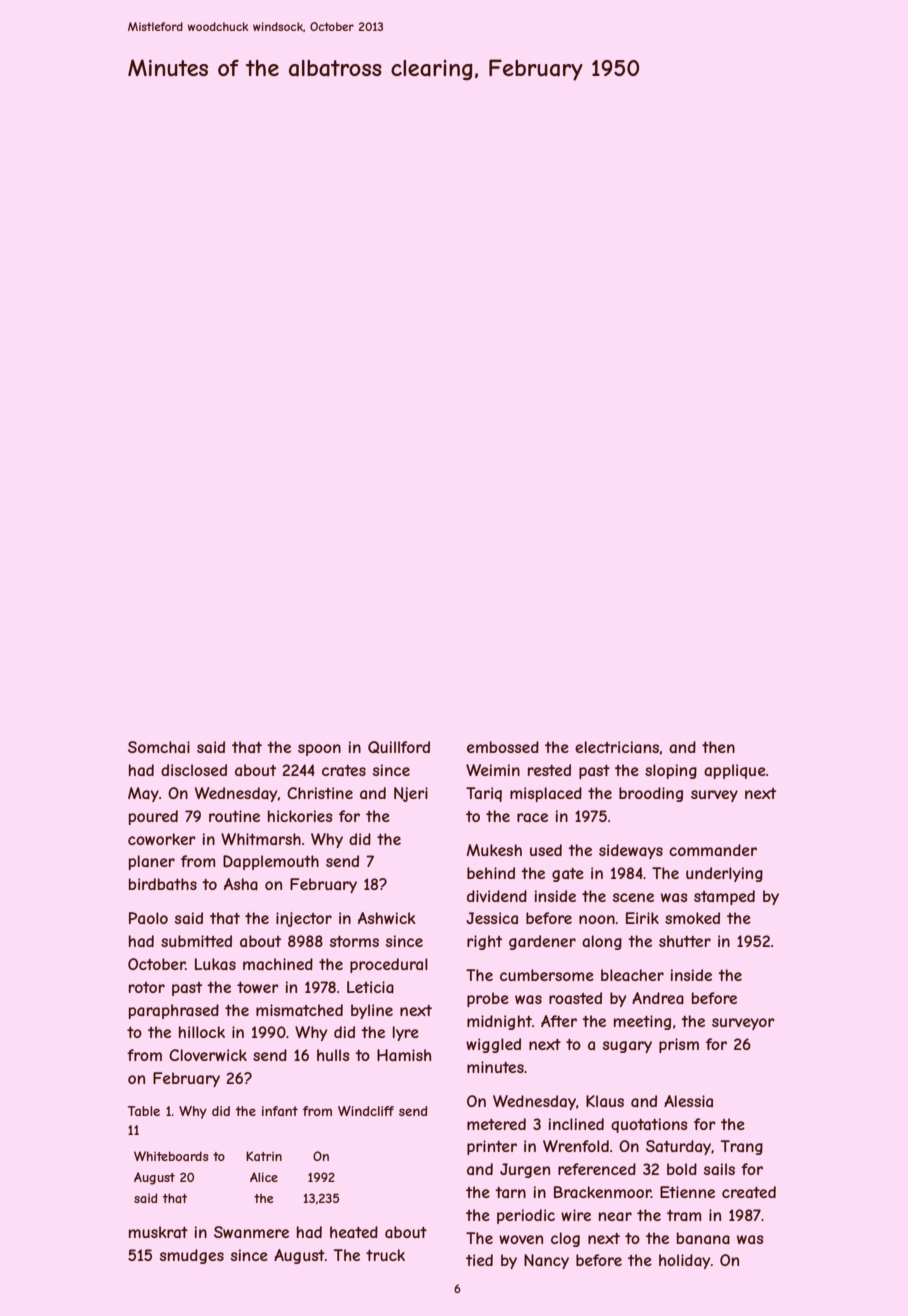 The width and height of the page is (908, 1316). Describe the element at coordinates (280, 1111) in the page. I see `infant` at that location.
